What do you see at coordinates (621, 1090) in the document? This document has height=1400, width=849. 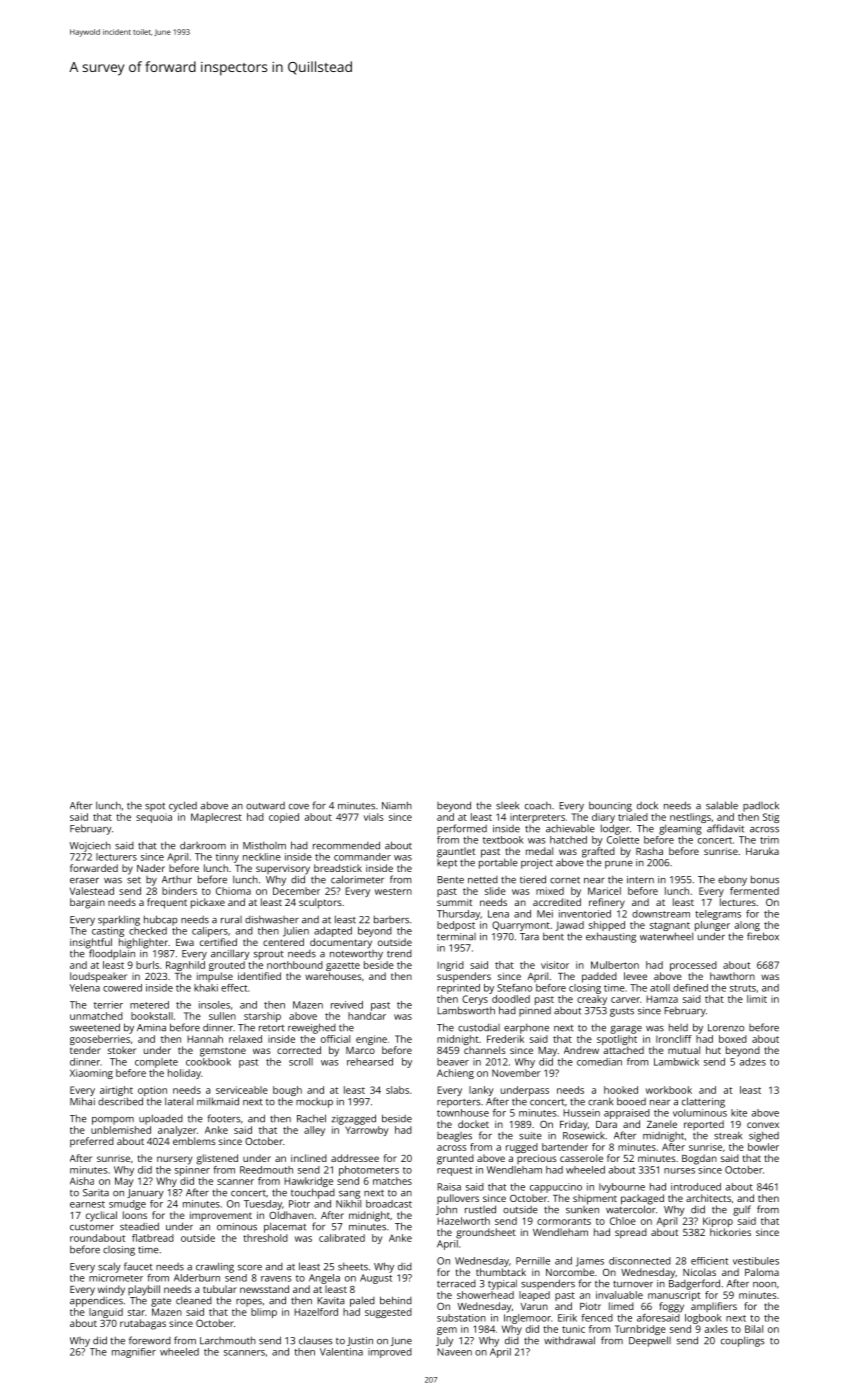 I see `hooked` at bounding box center [621, 1090].
